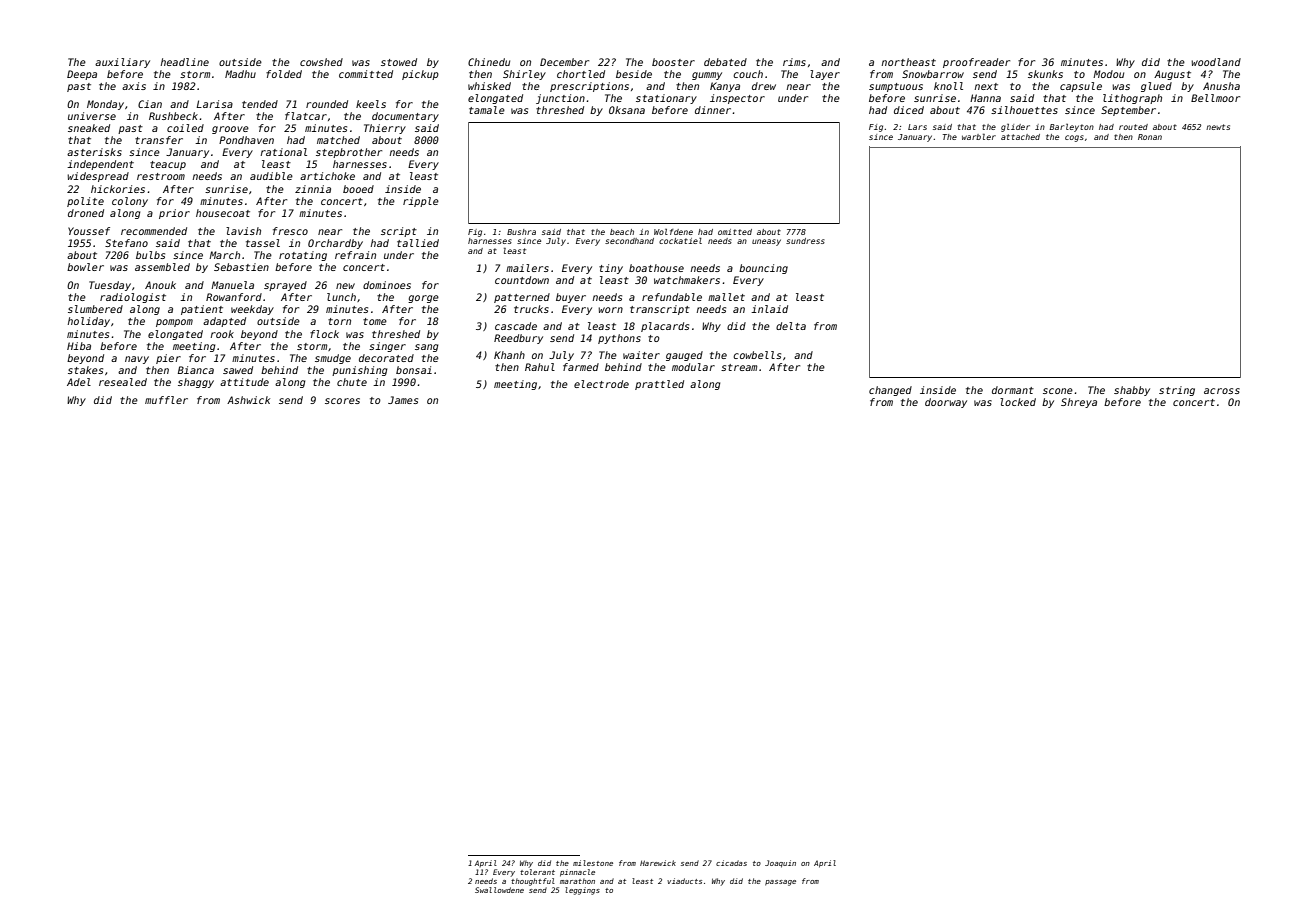  Describe the element at coordinates (1074, 138) in the screenshot. I see `cogs` at that location.
